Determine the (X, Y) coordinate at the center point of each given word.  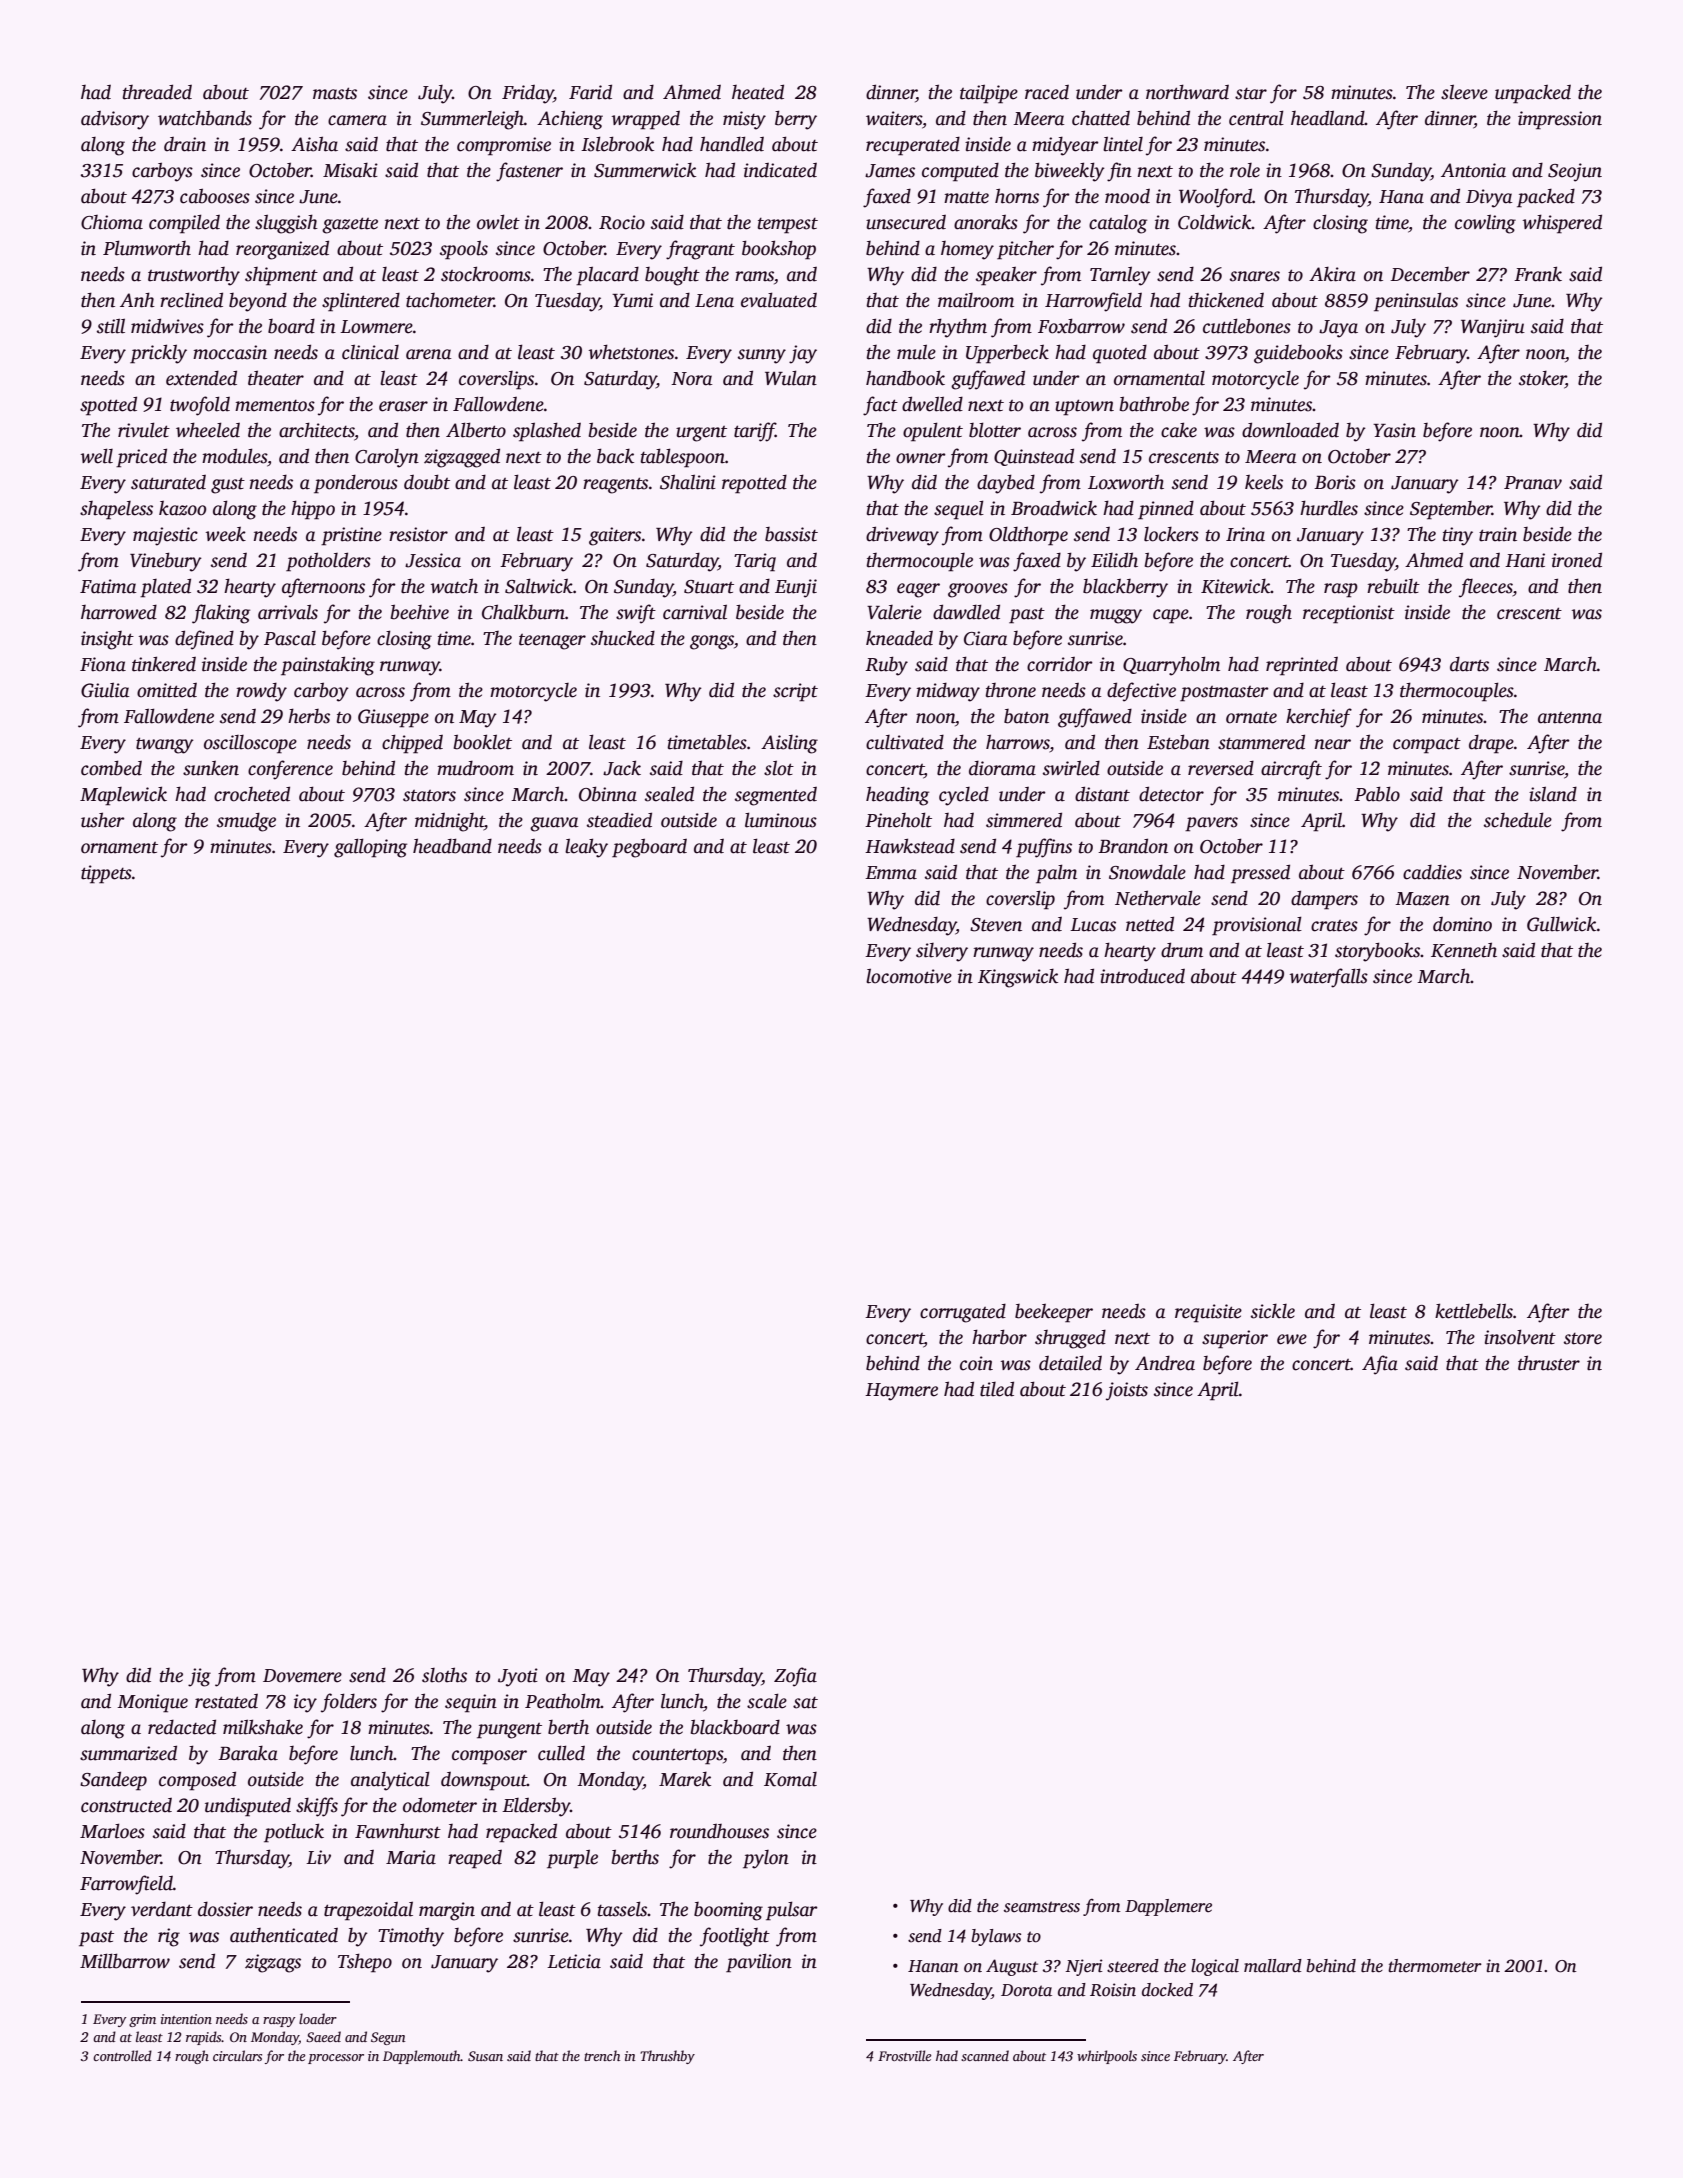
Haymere (901, 1392)
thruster (1549, 1363)
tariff (755, 432)
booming (728, 1911)
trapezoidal (368, 1911)
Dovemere (302, 1676)
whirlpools (1107, 2057)
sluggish (286, 224)
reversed (1221, 768)
